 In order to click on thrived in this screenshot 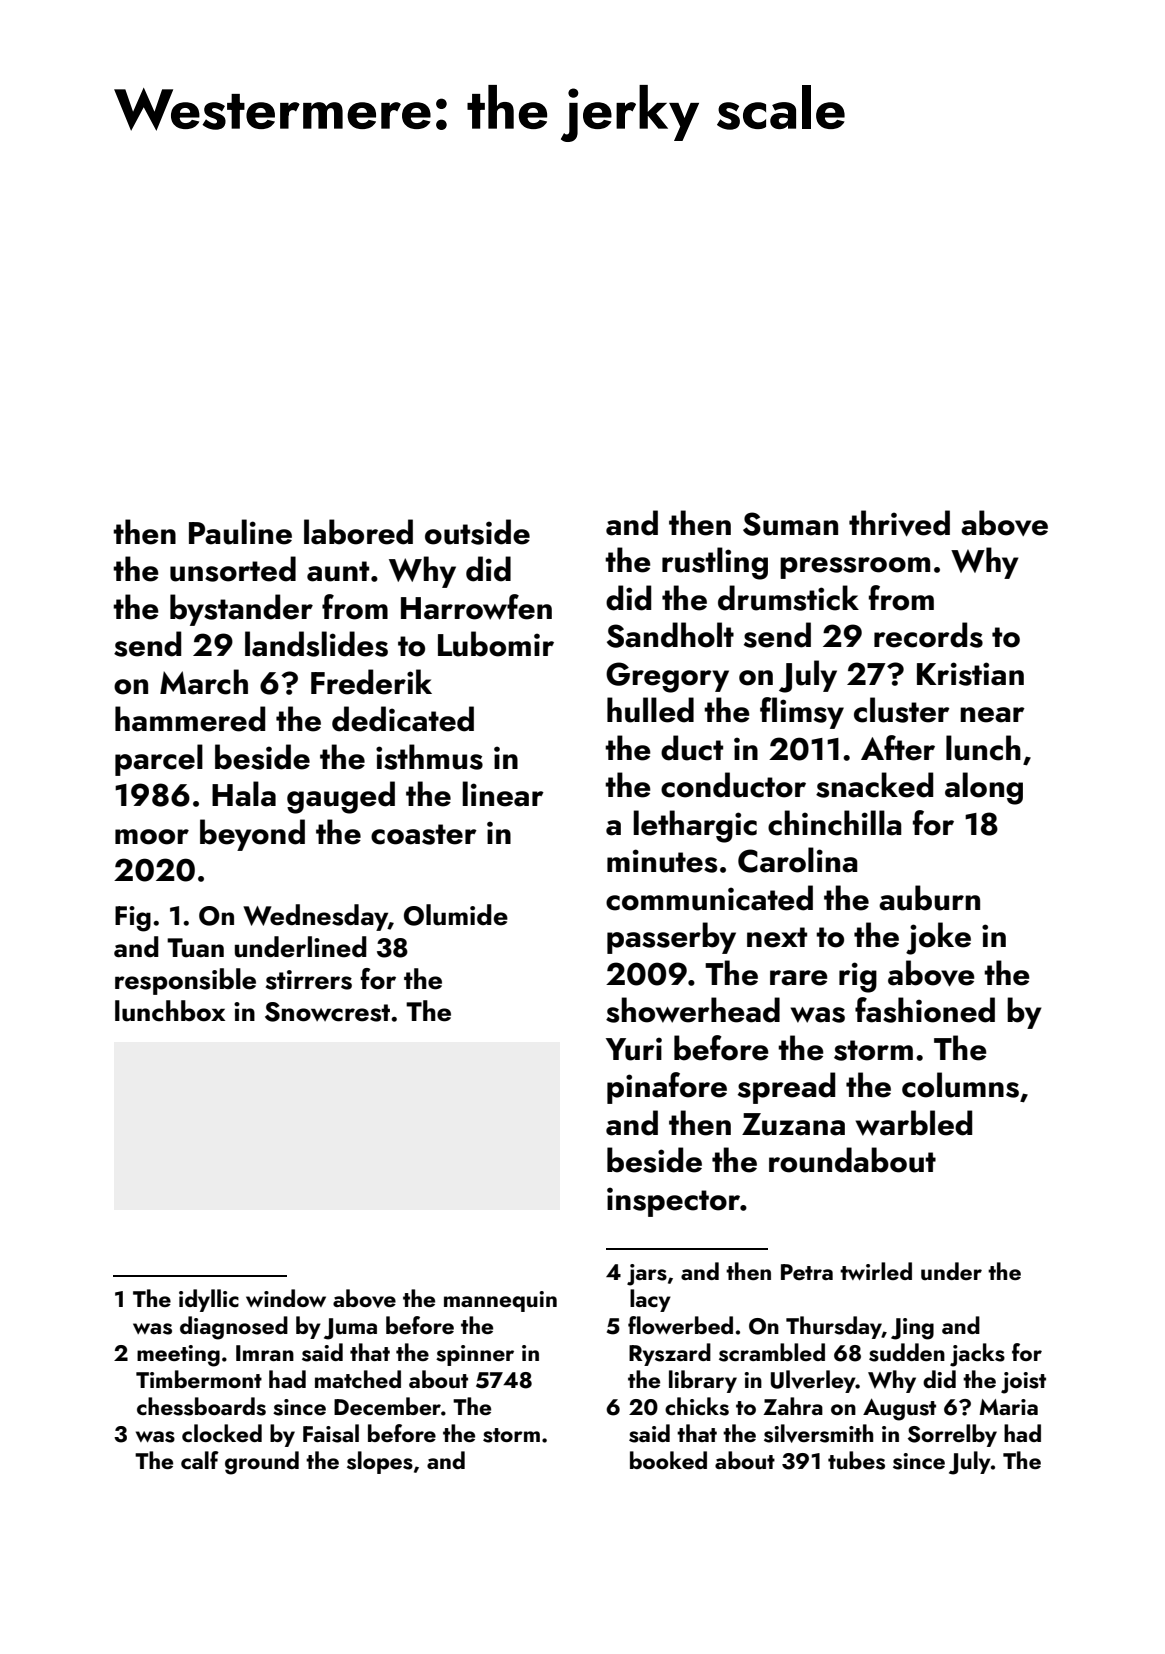, I will do `click(899, 523)`.
